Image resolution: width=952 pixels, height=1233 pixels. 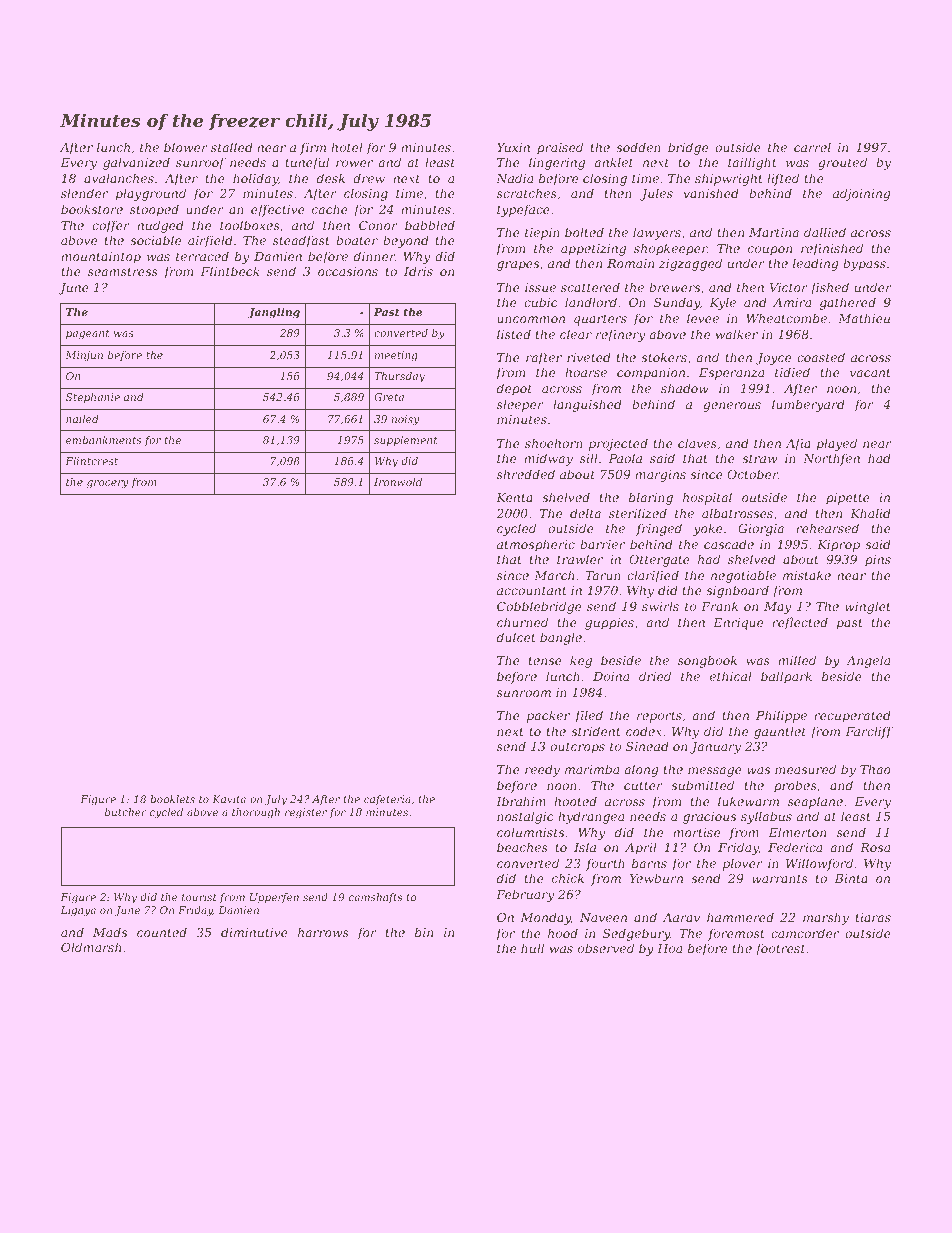 I want to click on grocery, so click(x=107, y=484).
